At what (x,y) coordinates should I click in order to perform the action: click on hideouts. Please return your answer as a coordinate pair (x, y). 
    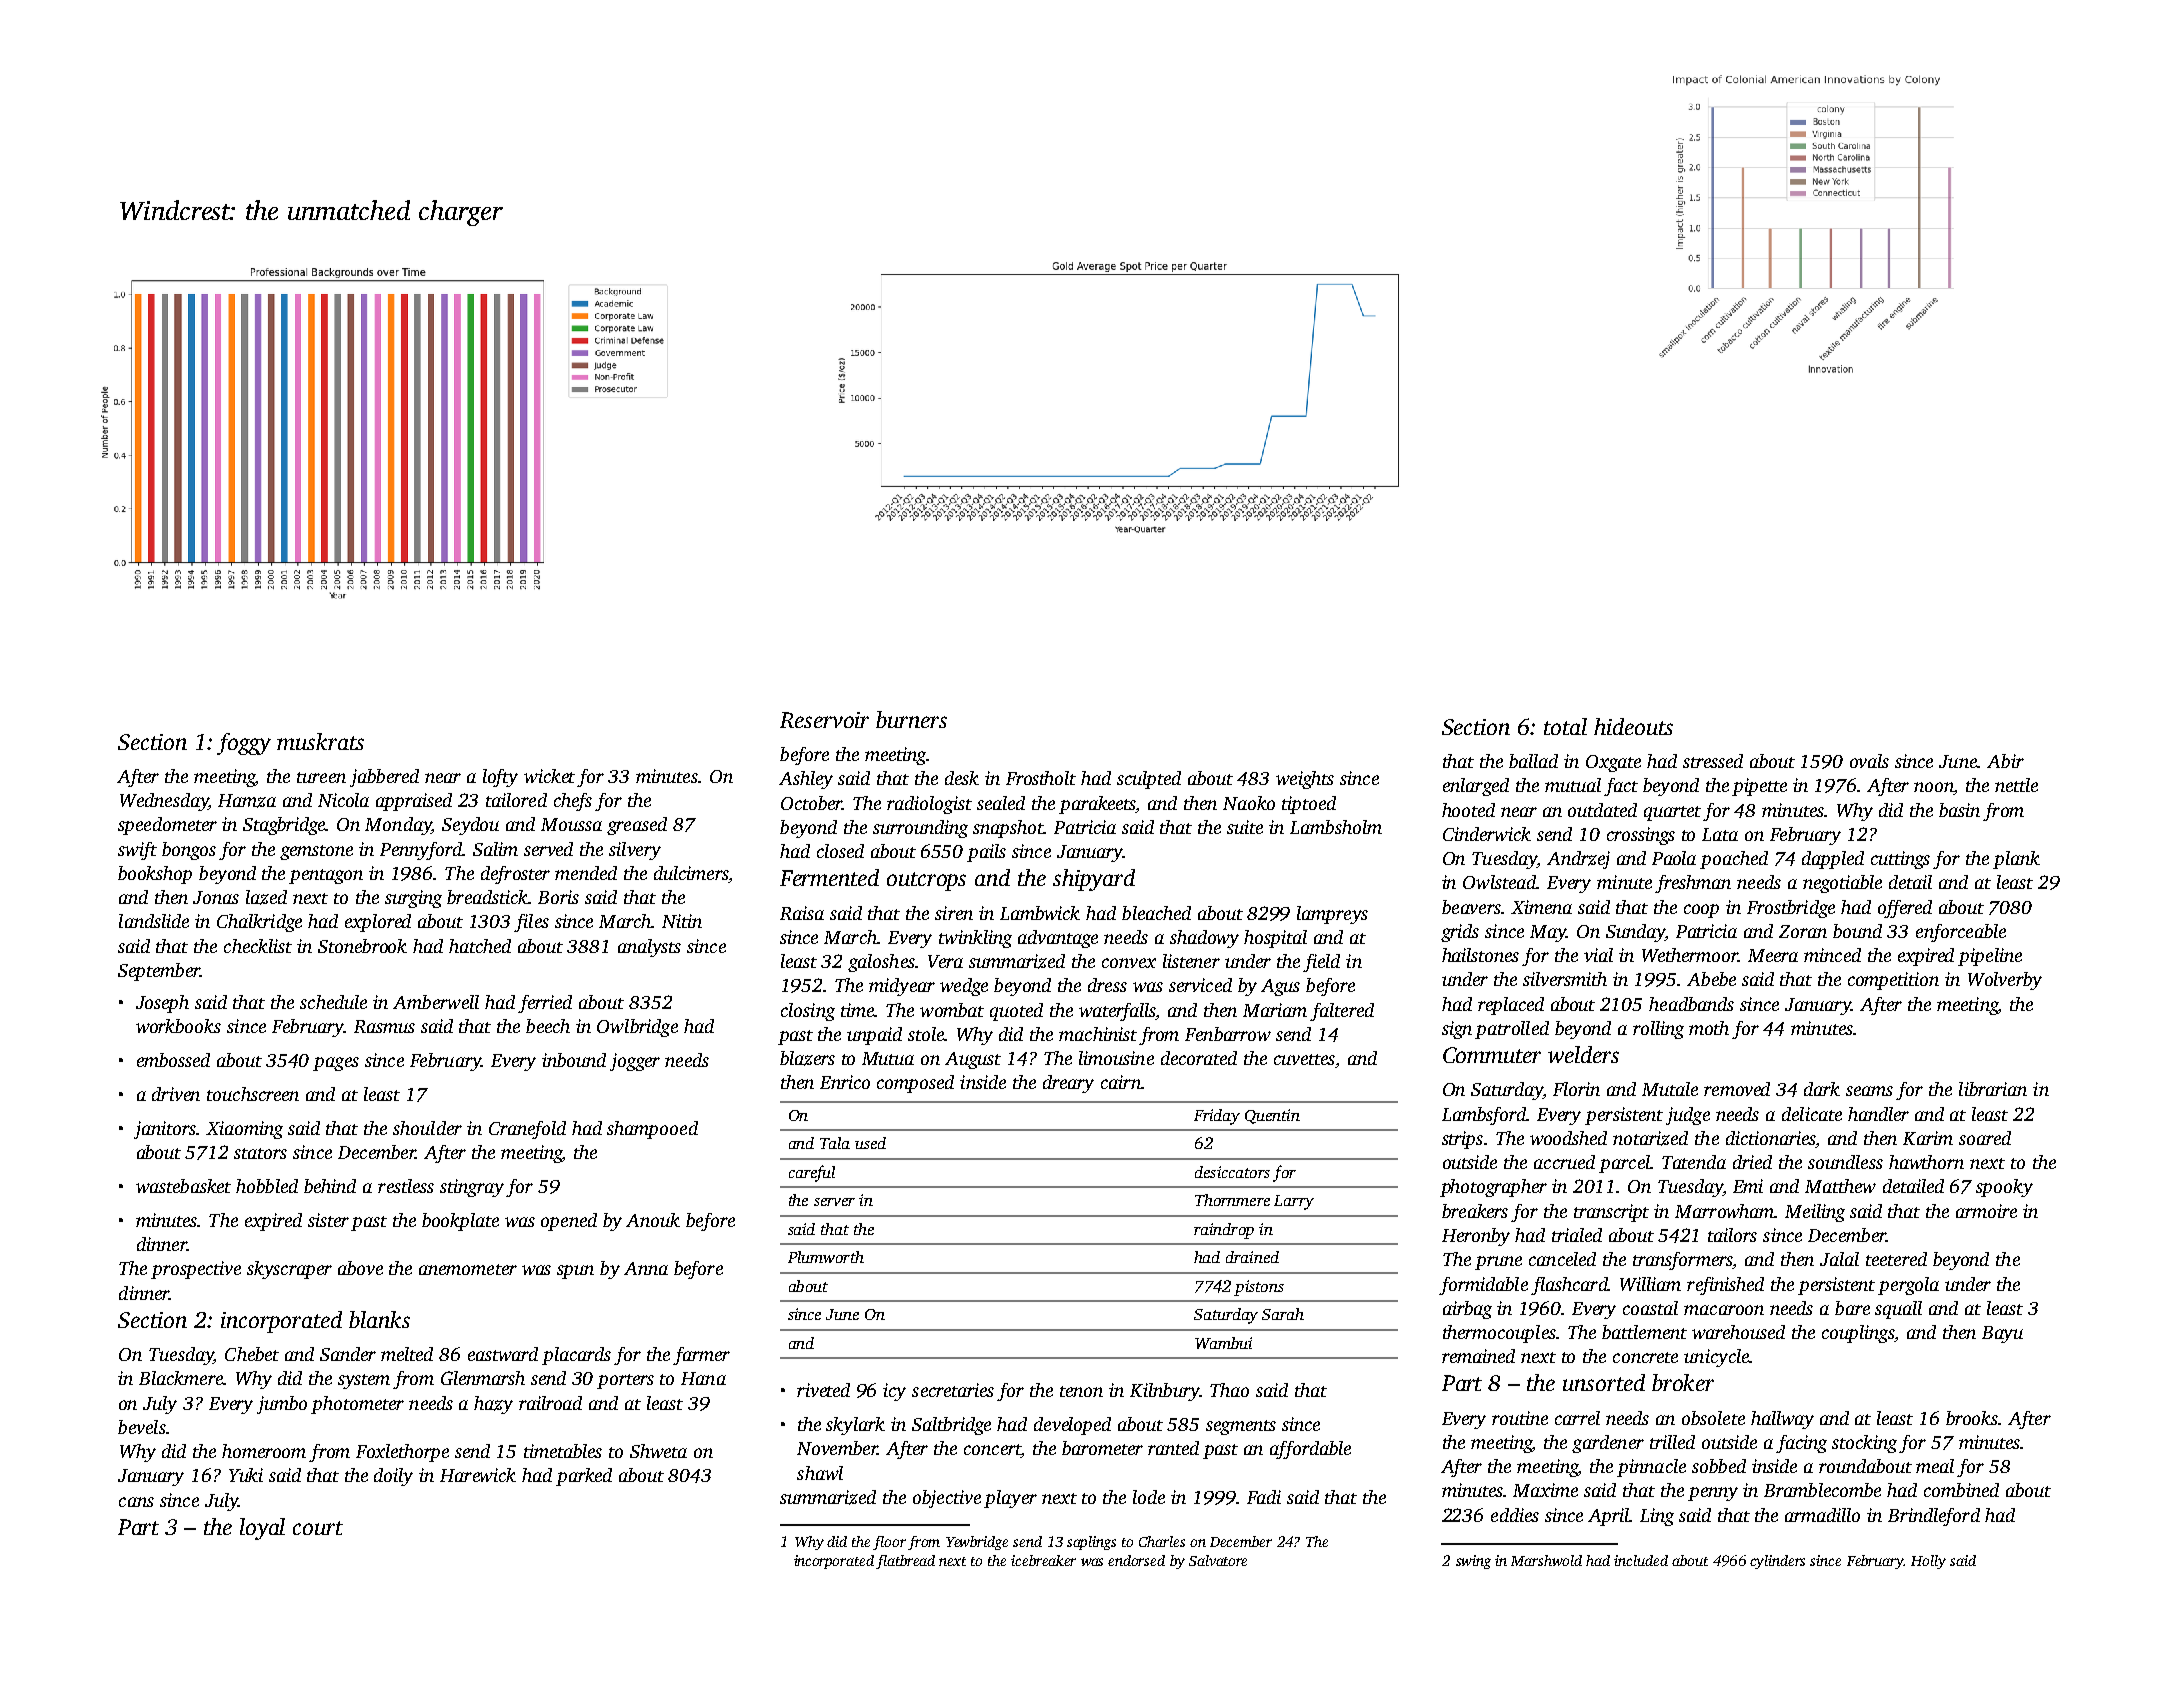
    Looking at the image, I should click on (1633, 726).
